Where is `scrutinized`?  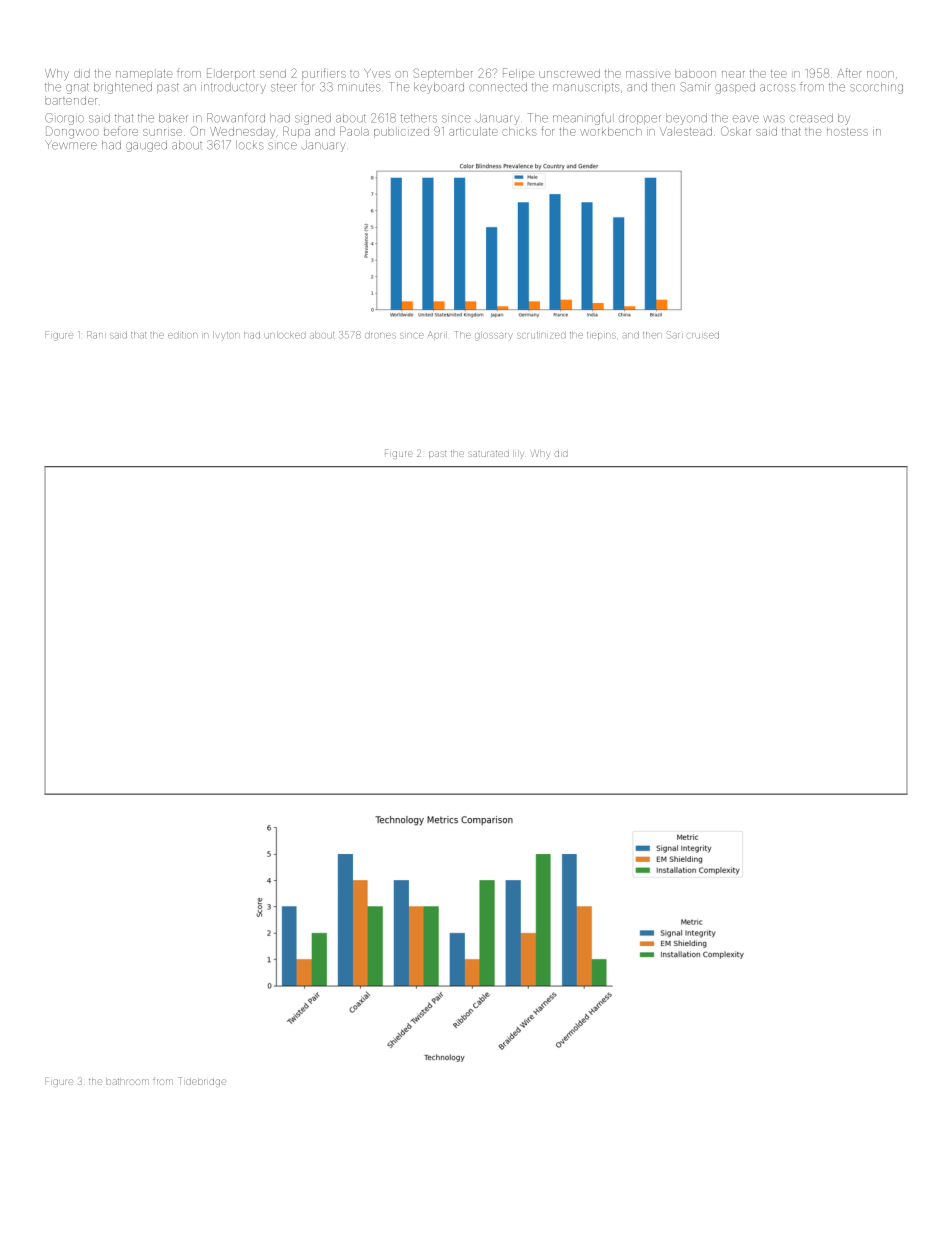
scrutinized is located at coordinates (541, 335).
